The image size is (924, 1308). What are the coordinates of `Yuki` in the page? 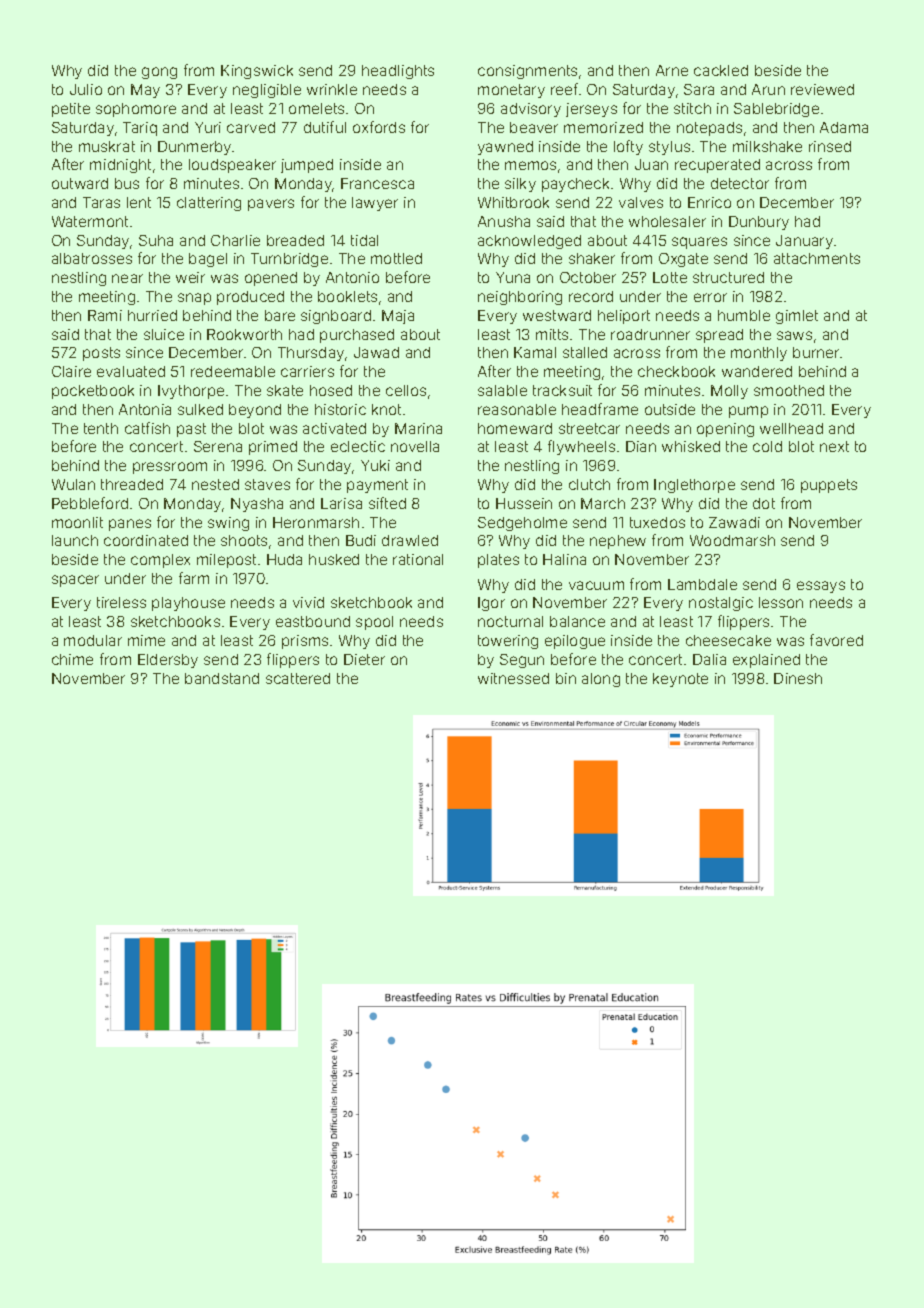 It's located at (375, 465).
